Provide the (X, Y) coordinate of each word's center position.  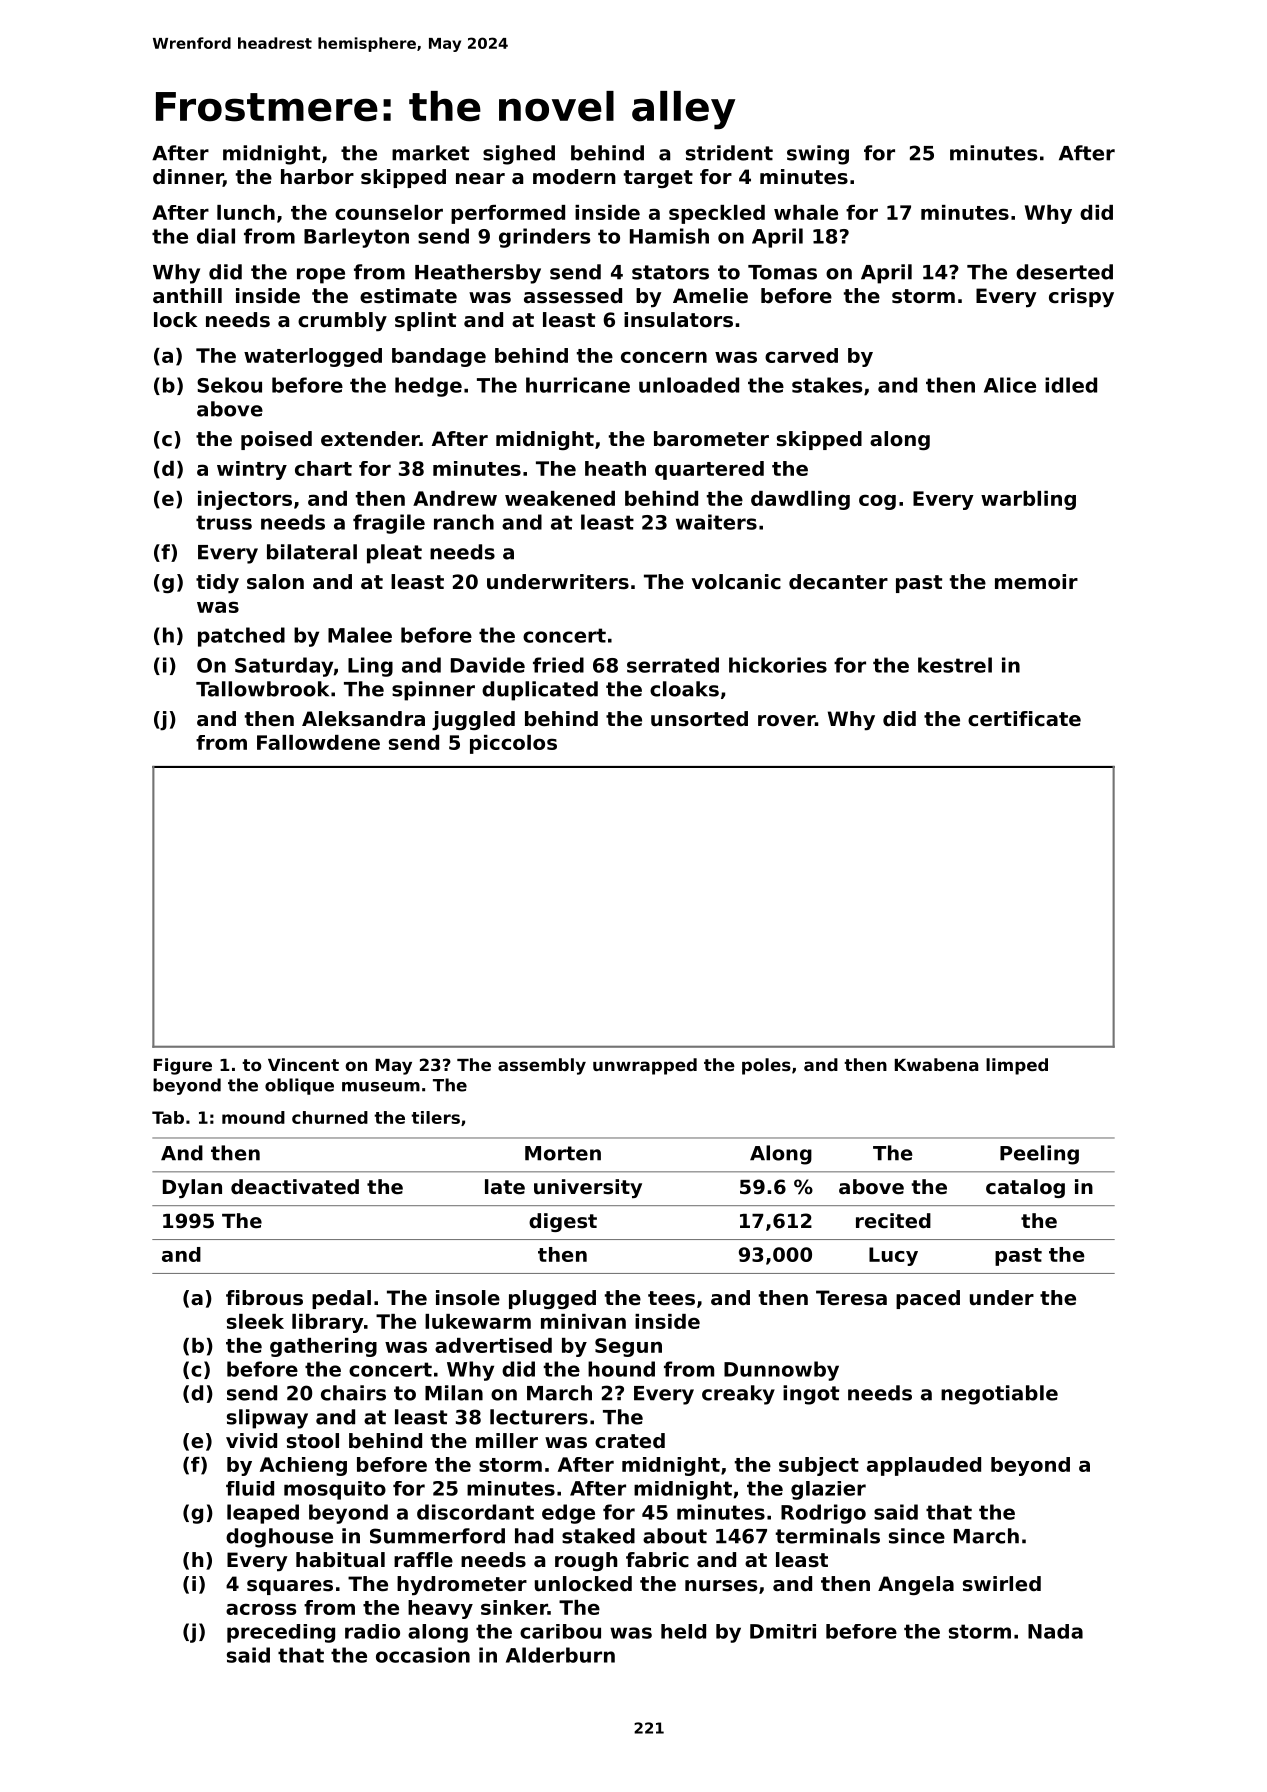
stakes (827, 385)
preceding (281, 1633)
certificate (1024, 719)
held (683, 1631)
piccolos (513, 744)
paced (928, 1299)
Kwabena (936, 1064)
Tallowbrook (262, 689)
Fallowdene (318, 742)
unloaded (689, 385)
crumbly (342, 322)
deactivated (295, 1187)
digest (563, 1222)
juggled (473, 721)
